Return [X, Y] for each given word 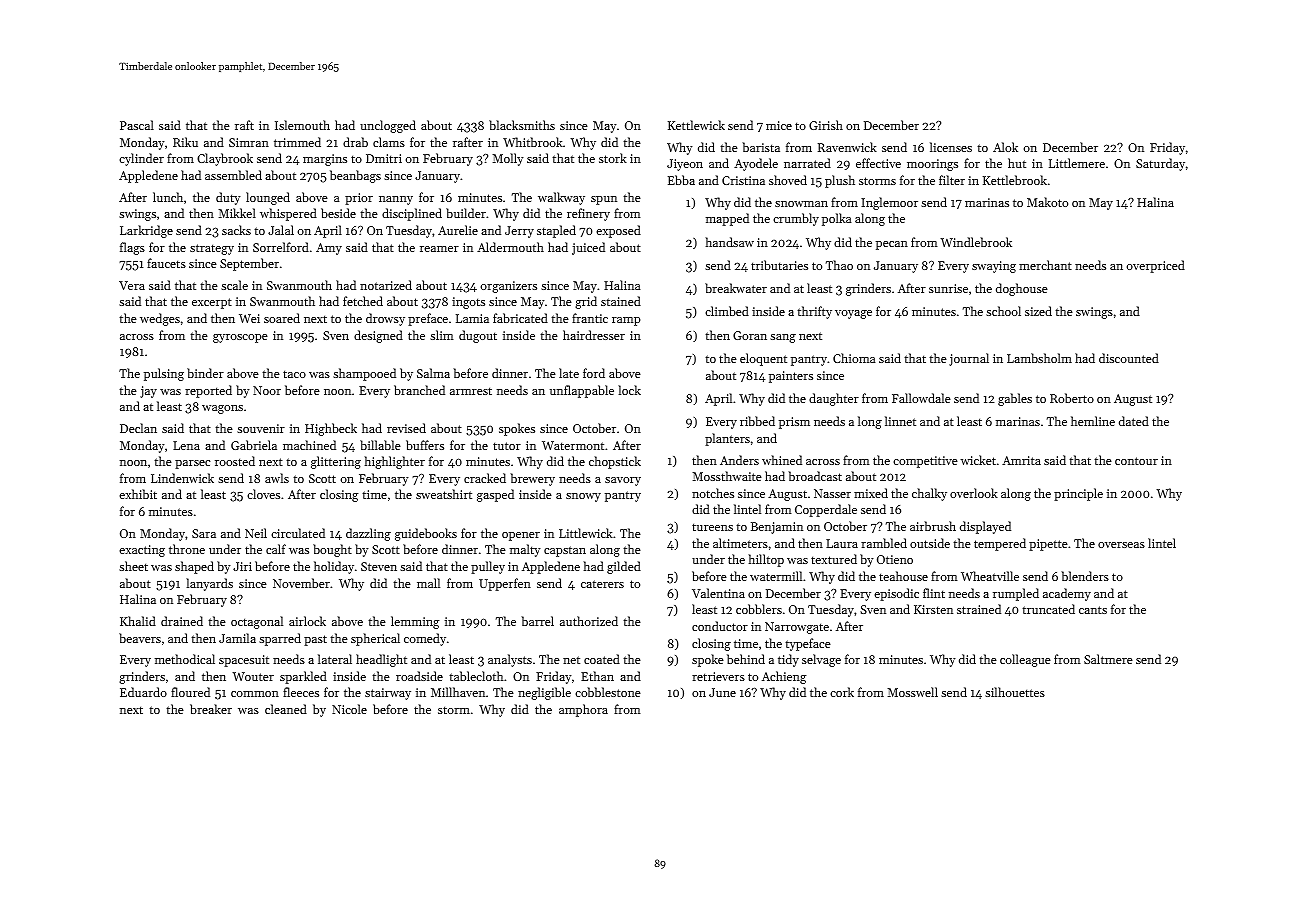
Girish [826, 125]
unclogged [388, 126]
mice [779, 125]
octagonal [257, 622]
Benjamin [777, 528]
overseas [1121, 545]
